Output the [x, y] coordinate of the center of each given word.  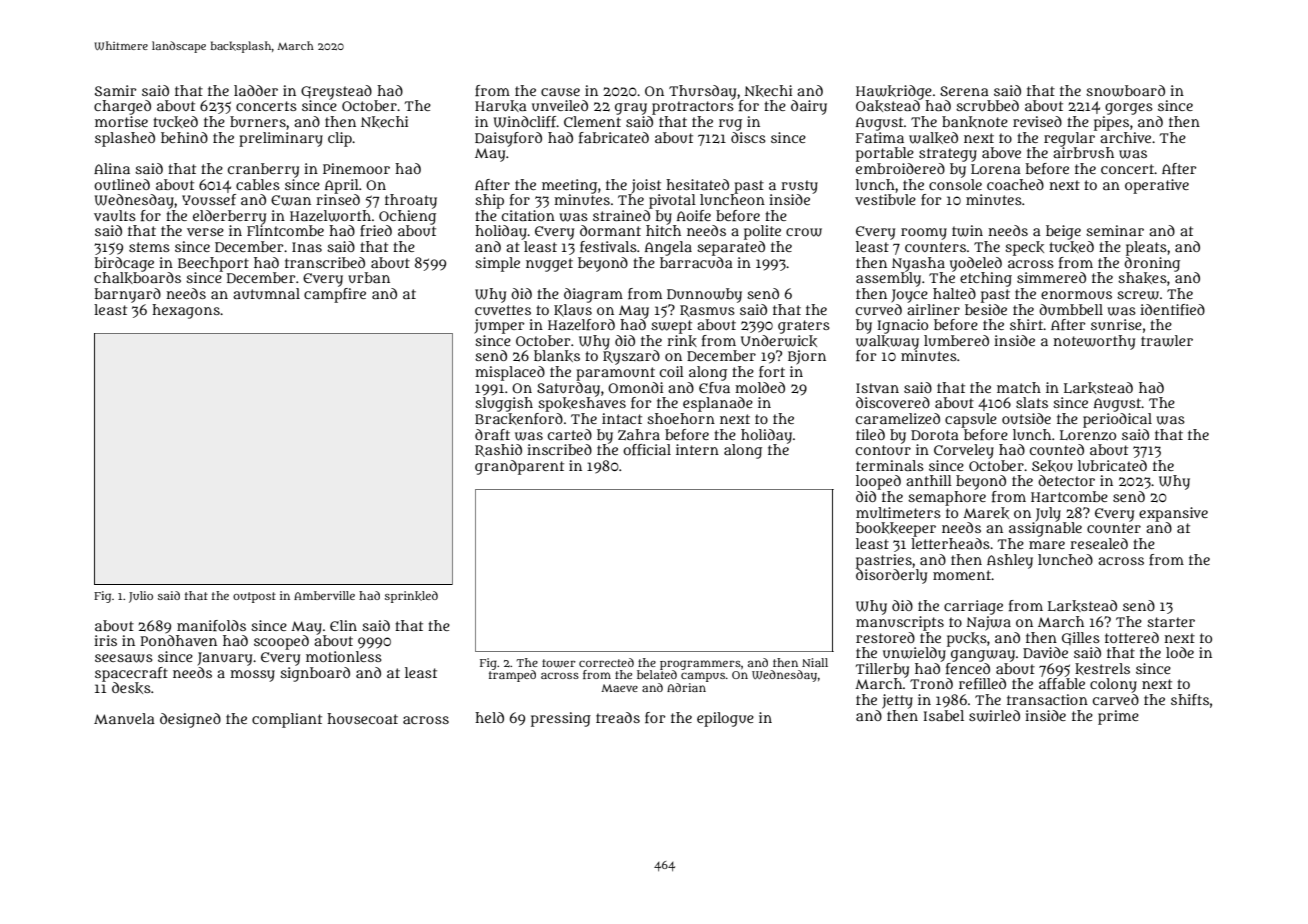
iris [105, 640]
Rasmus [707, 311]
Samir [115, 90]
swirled [994, 716]
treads [618, 717]
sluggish [504, 404]
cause [560, 92]
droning [1152, 264]
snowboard [1125, 91]
